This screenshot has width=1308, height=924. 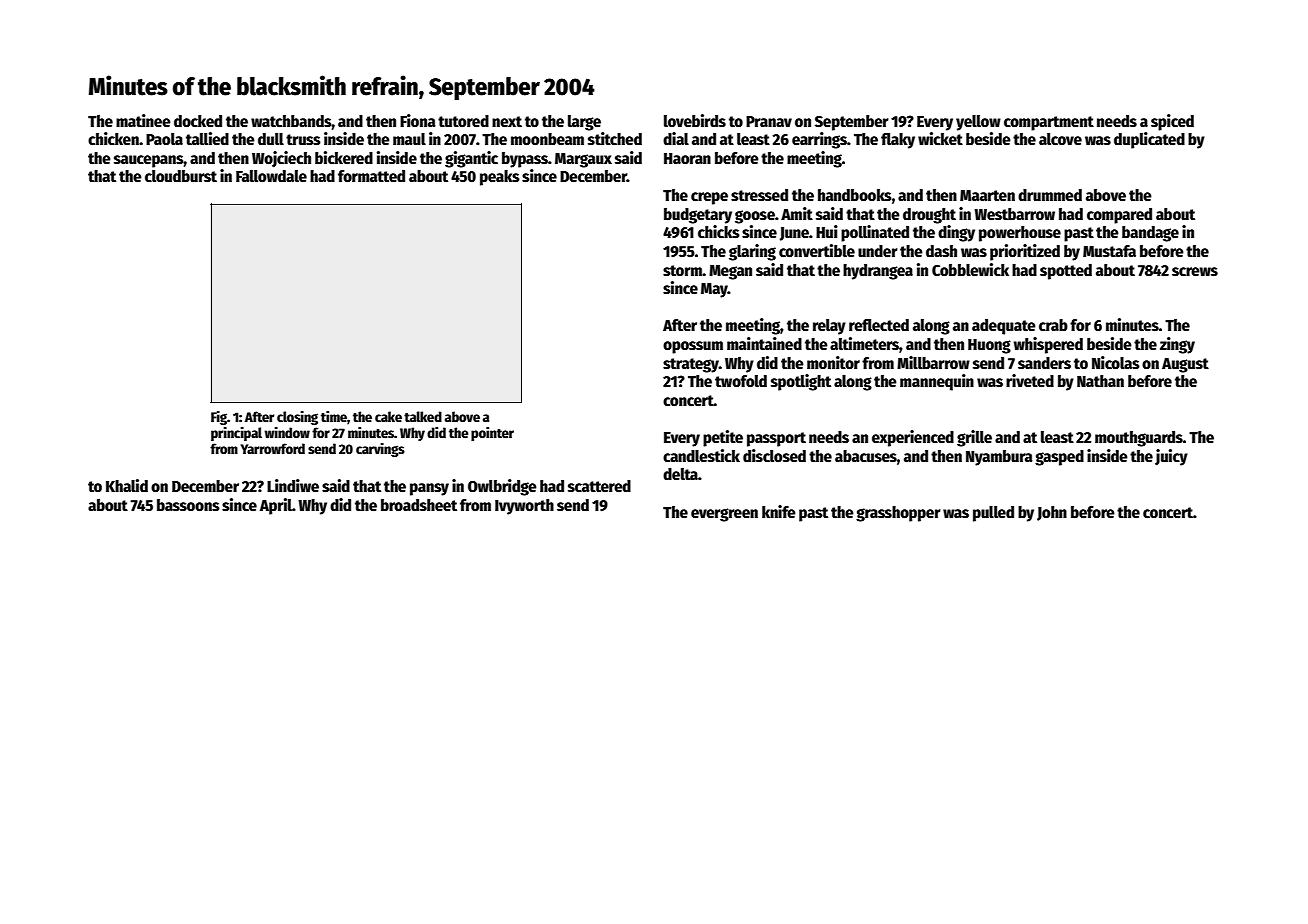 What do you see at coordinates (297, 418) in the screenshot?
I see `closing` at bounding box center [297, 418].
